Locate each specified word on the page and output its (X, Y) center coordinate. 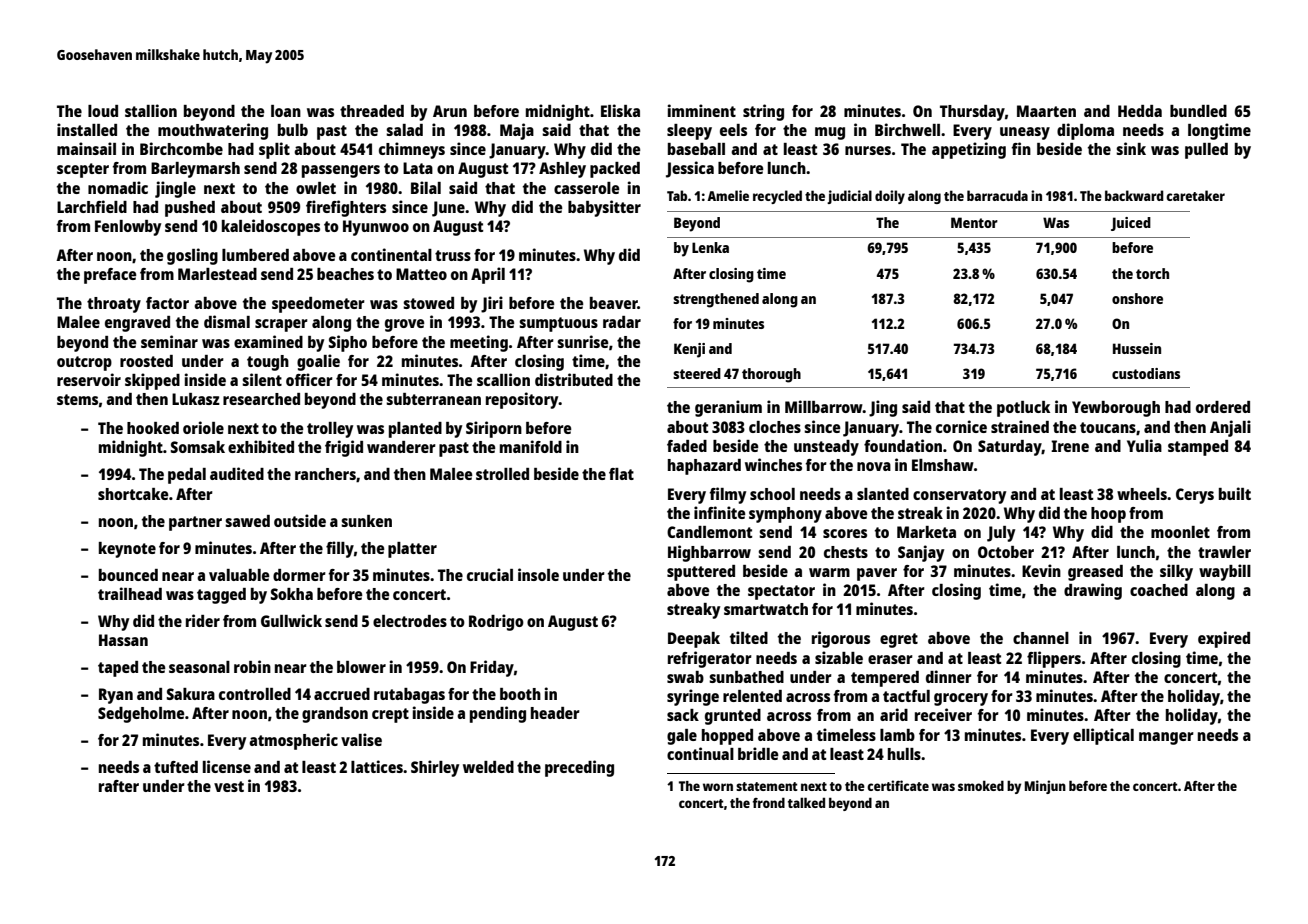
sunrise (582, 341)
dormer (299, 575)
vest (229, 786)
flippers (1054, 659)
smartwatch (766, 609)
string (763, 112)
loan (286, 111)
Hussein (1137, 348)
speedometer (318, 305)
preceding (579, 768)
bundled (1198, 111)
